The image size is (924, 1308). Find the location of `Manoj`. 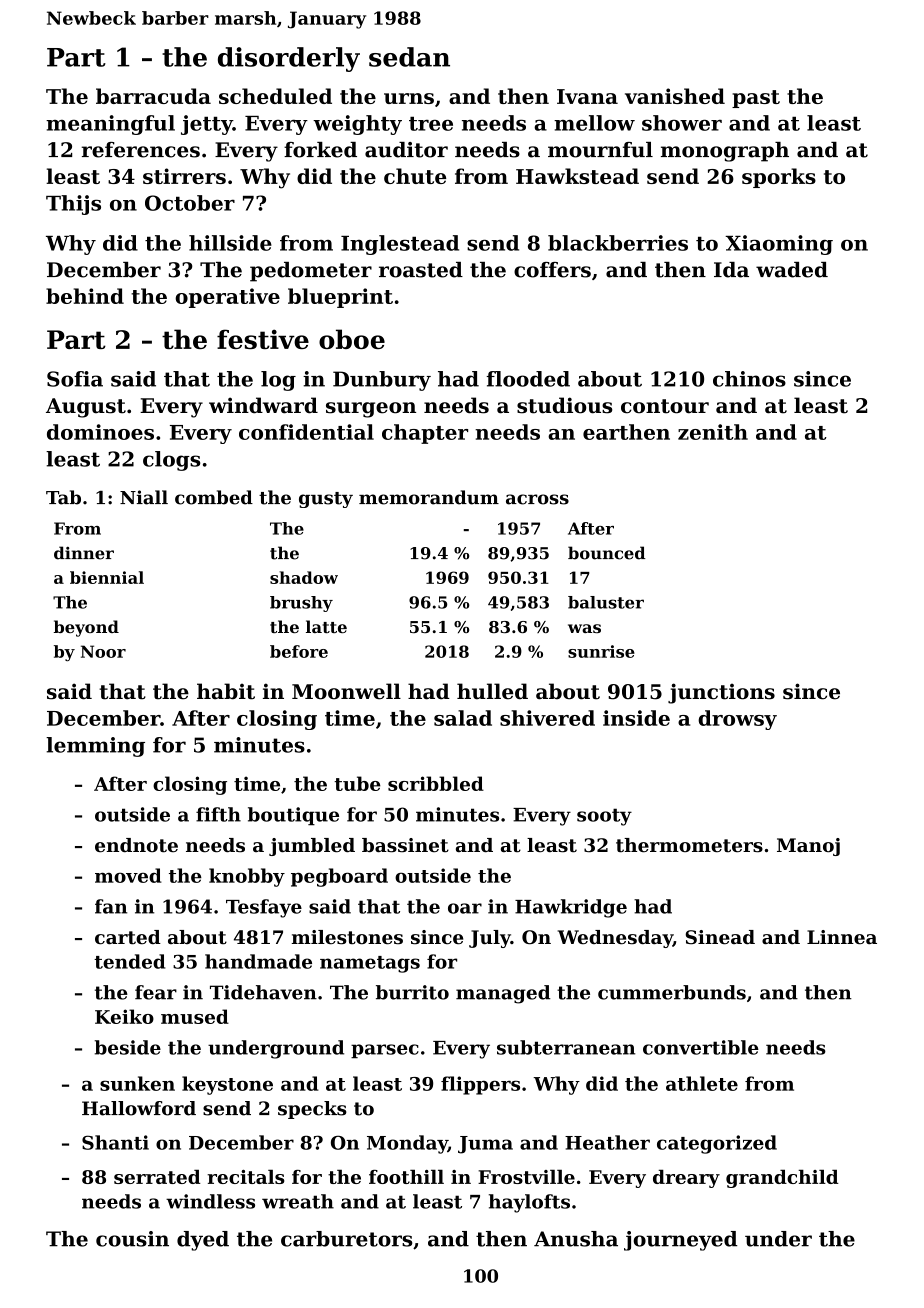

Manoj is located at coordinates (808, 847).
